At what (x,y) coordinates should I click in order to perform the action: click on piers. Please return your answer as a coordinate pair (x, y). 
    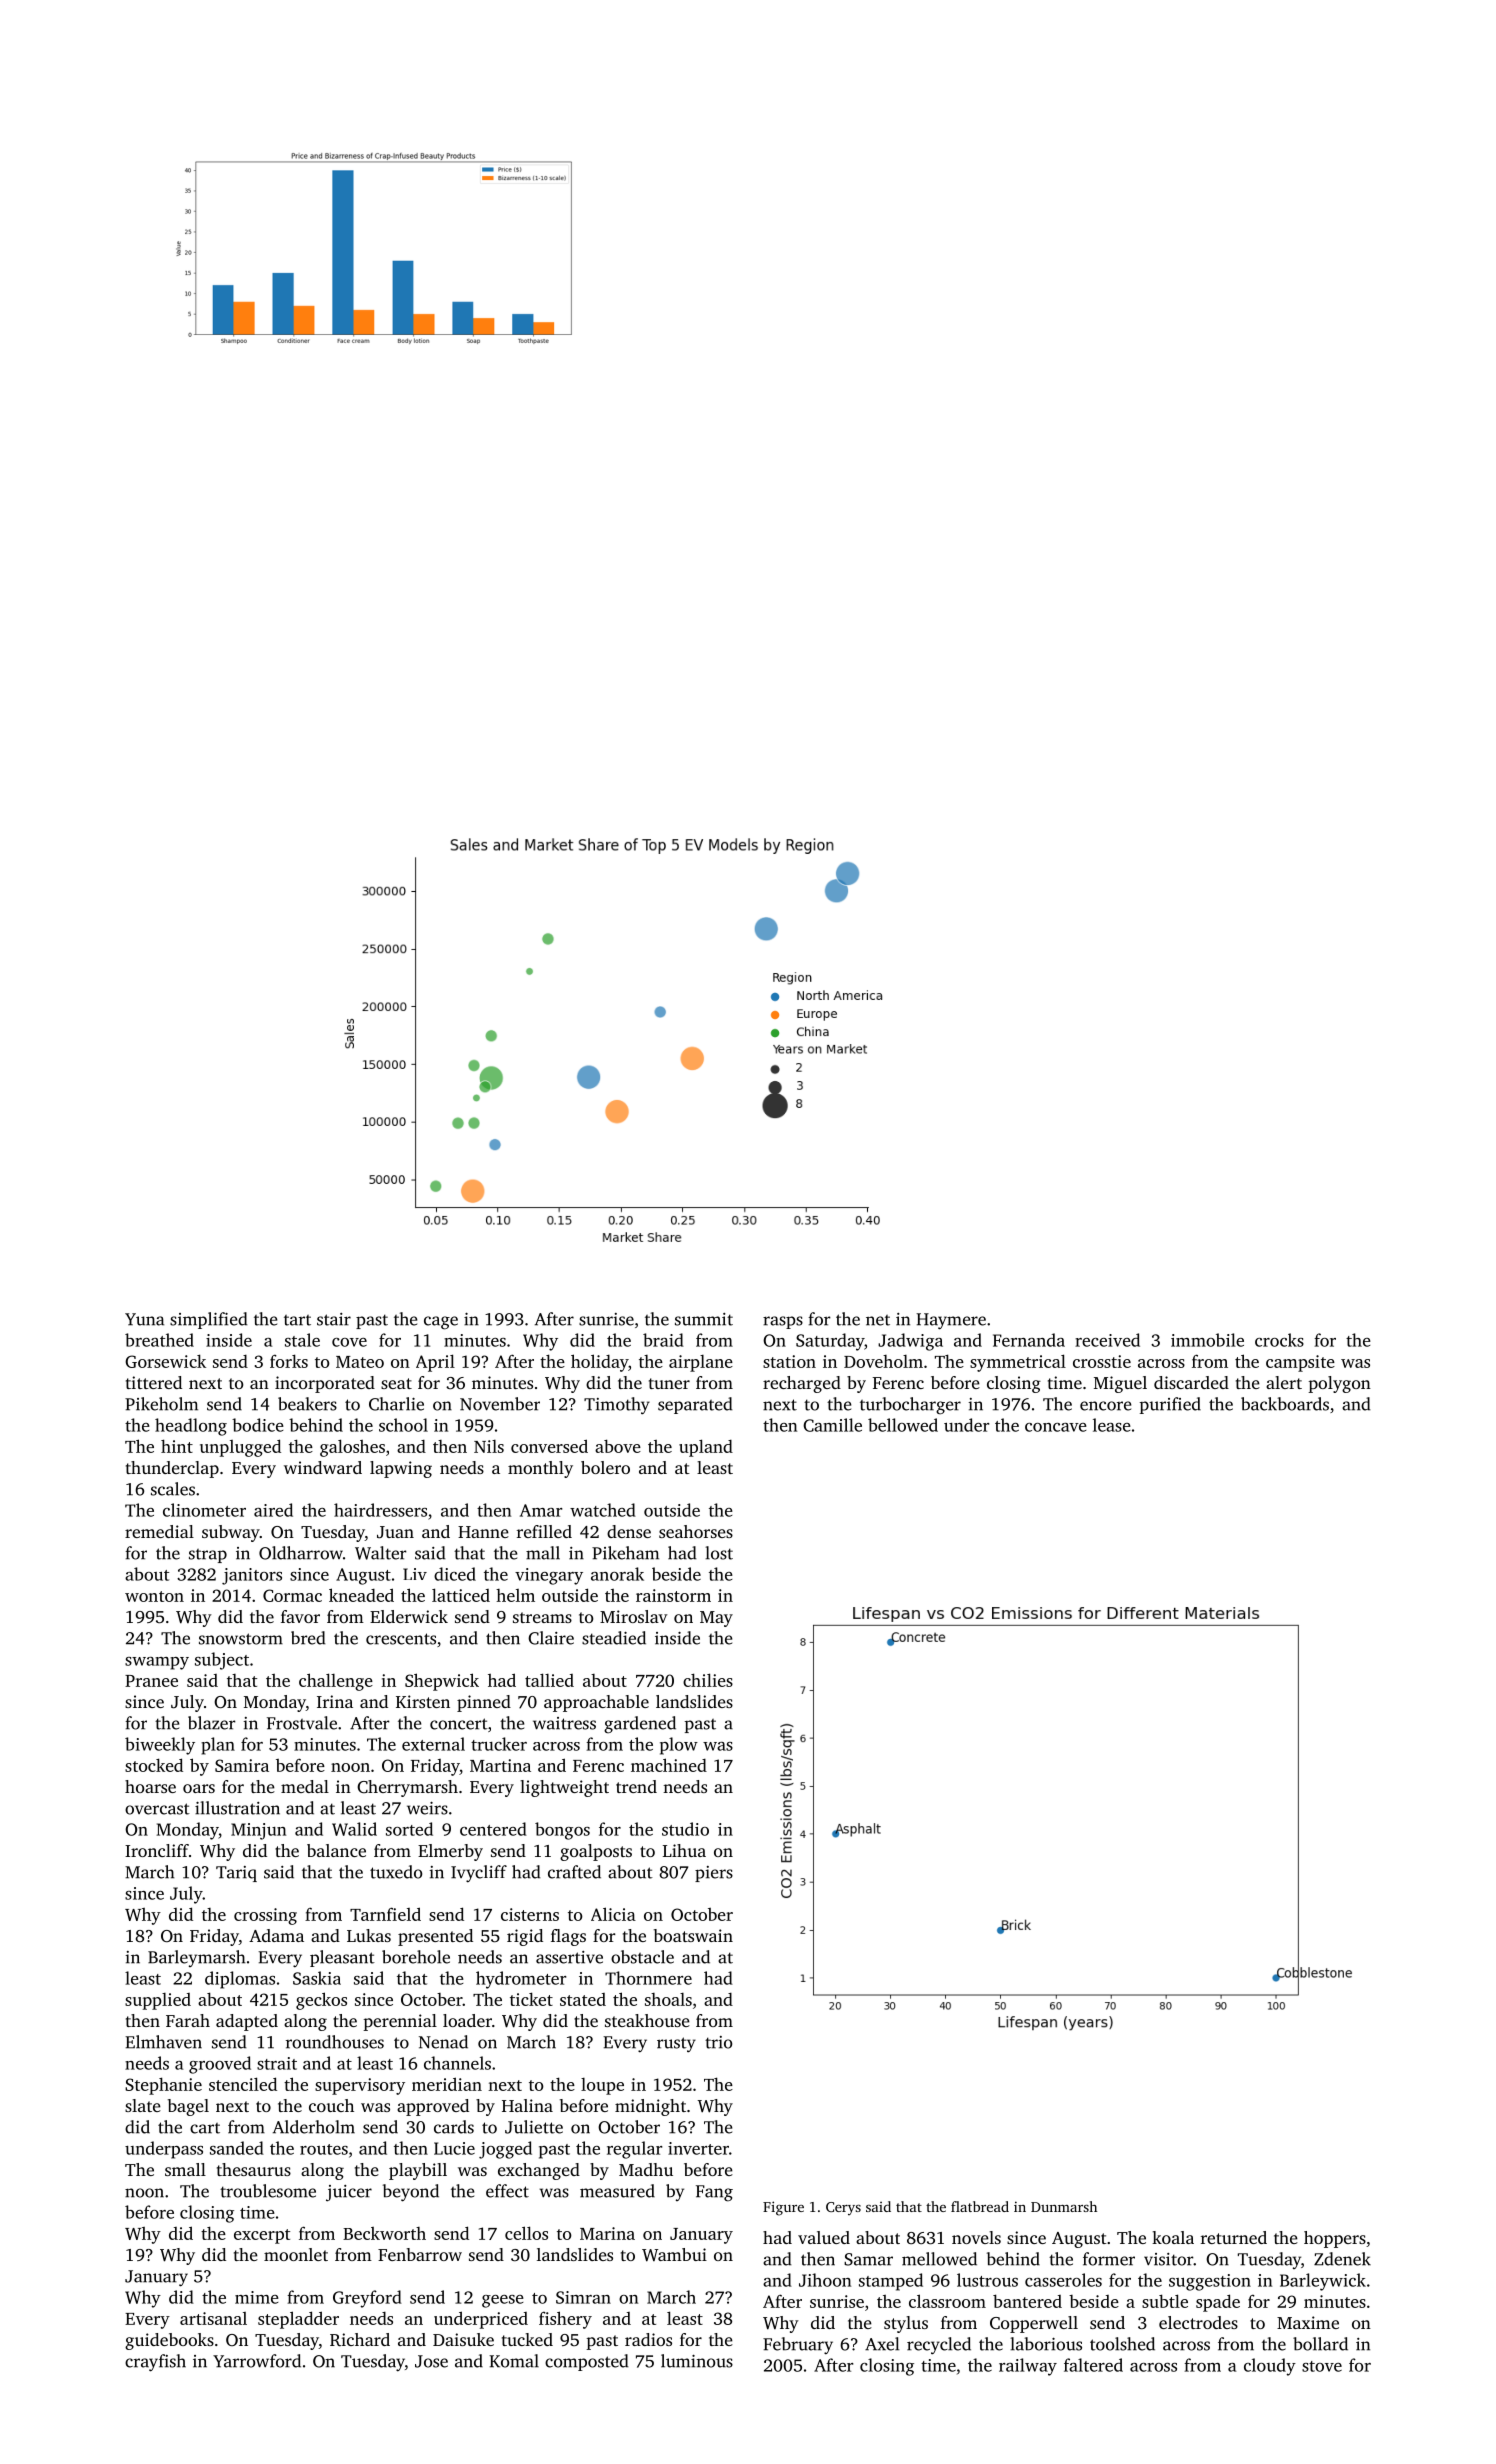
    Looking at the image, I should click on (714, 1874).
